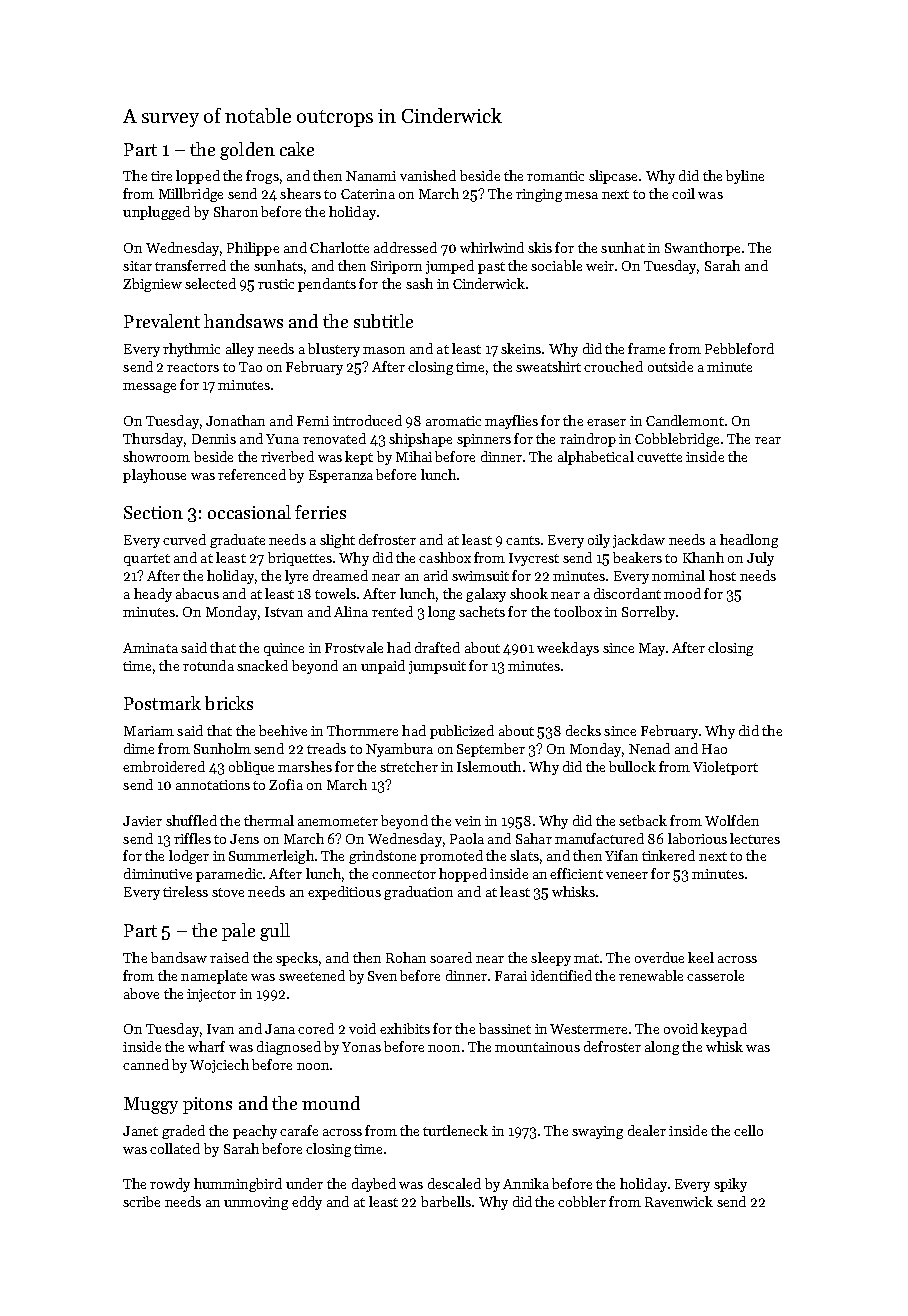 This screenshot has height=1316, width=908. I want to click on heady, so click(153, 595).
